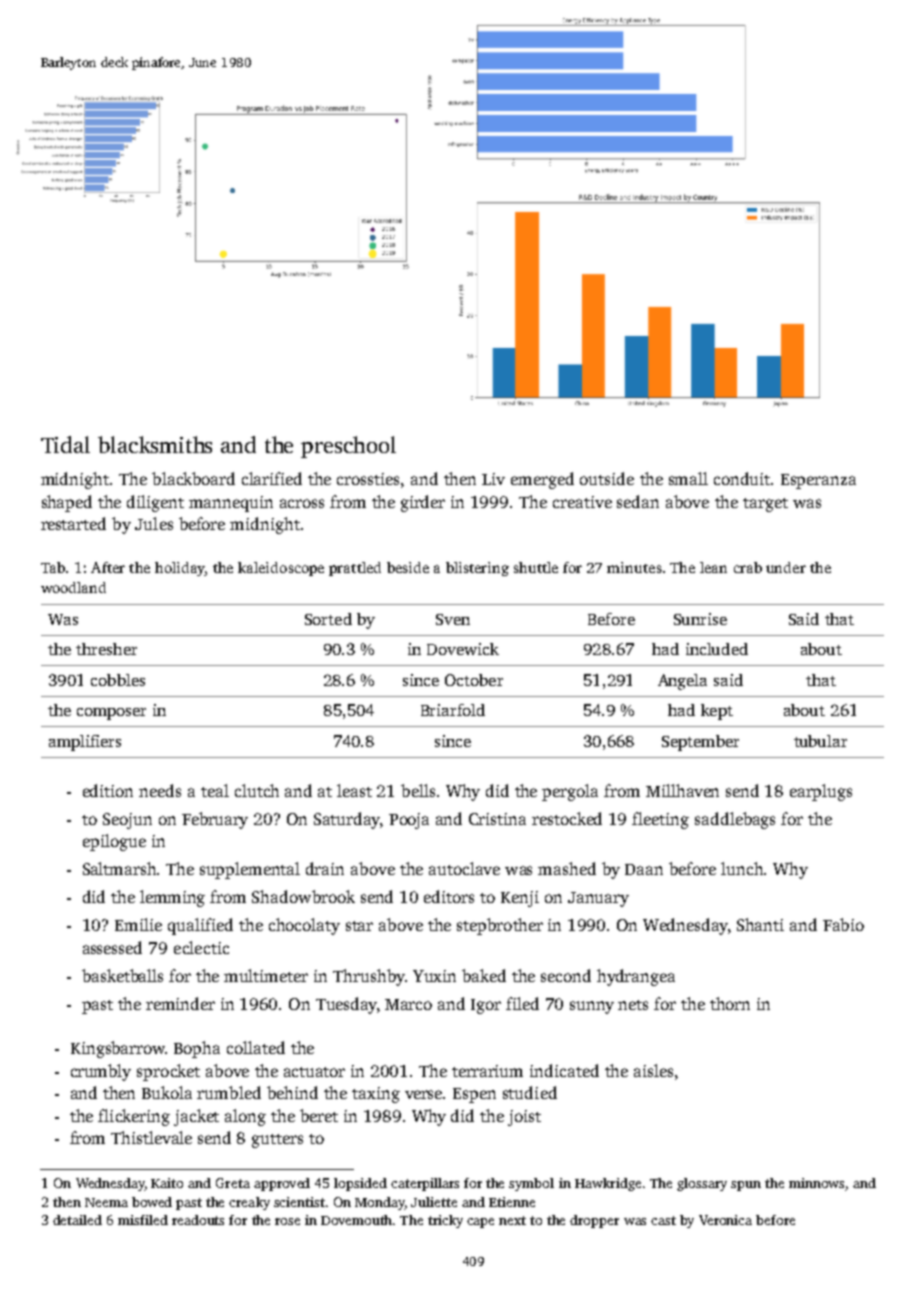 The width and height of the document is (924, 1308). Describe the element at coordinates (570, 792) in the document. I see `pergola` at that location.
